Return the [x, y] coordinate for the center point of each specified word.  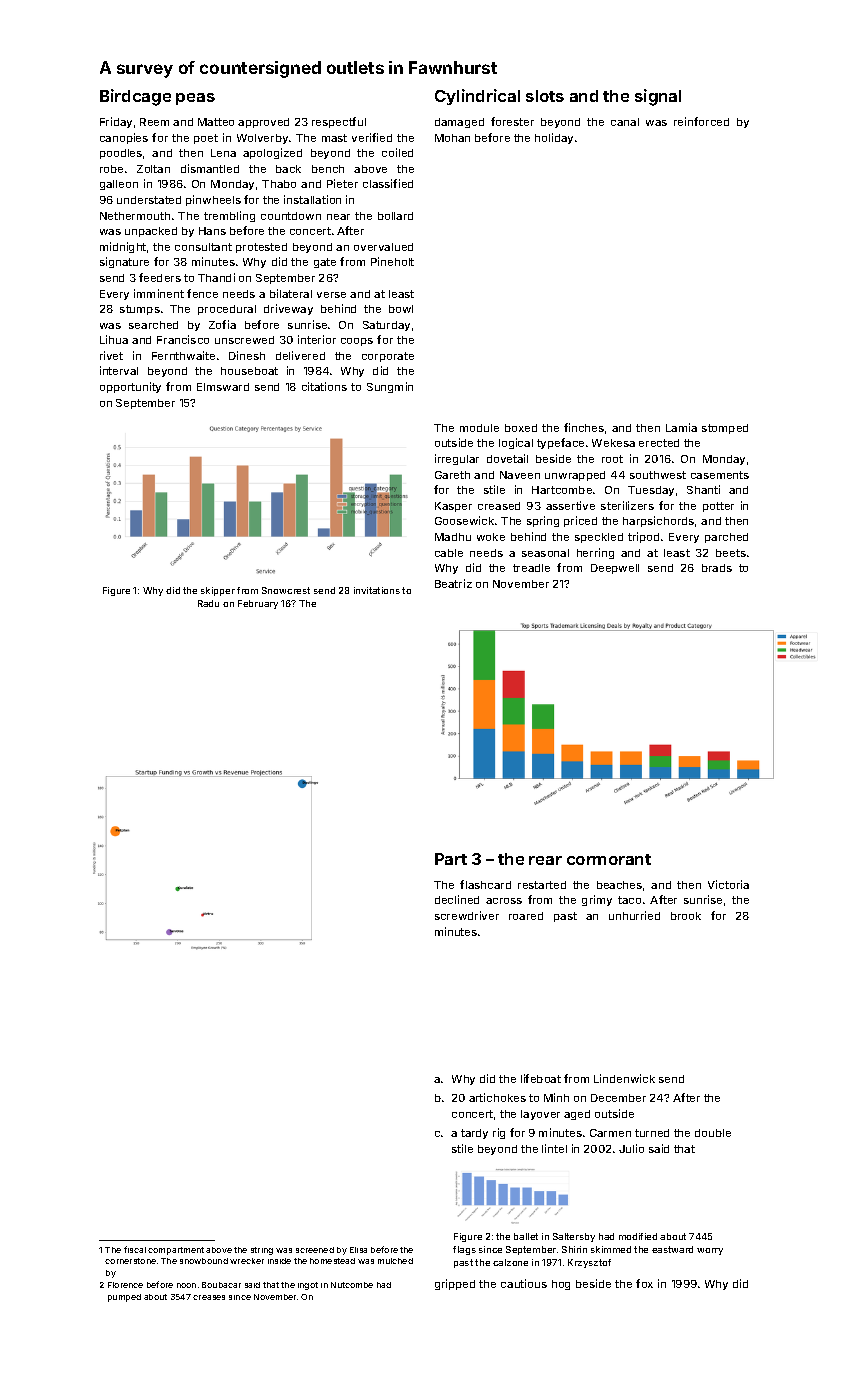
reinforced [701, 121]
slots [545, 96]
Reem [154, 122]
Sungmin [390, 387]
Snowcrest [286, 590]
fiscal [135, 1249]
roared [526, 916]
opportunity [130, 387]
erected [659, 443]
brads [717, 568]
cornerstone [130, 1261]
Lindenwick [624, 1078]
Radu [208, 603]
